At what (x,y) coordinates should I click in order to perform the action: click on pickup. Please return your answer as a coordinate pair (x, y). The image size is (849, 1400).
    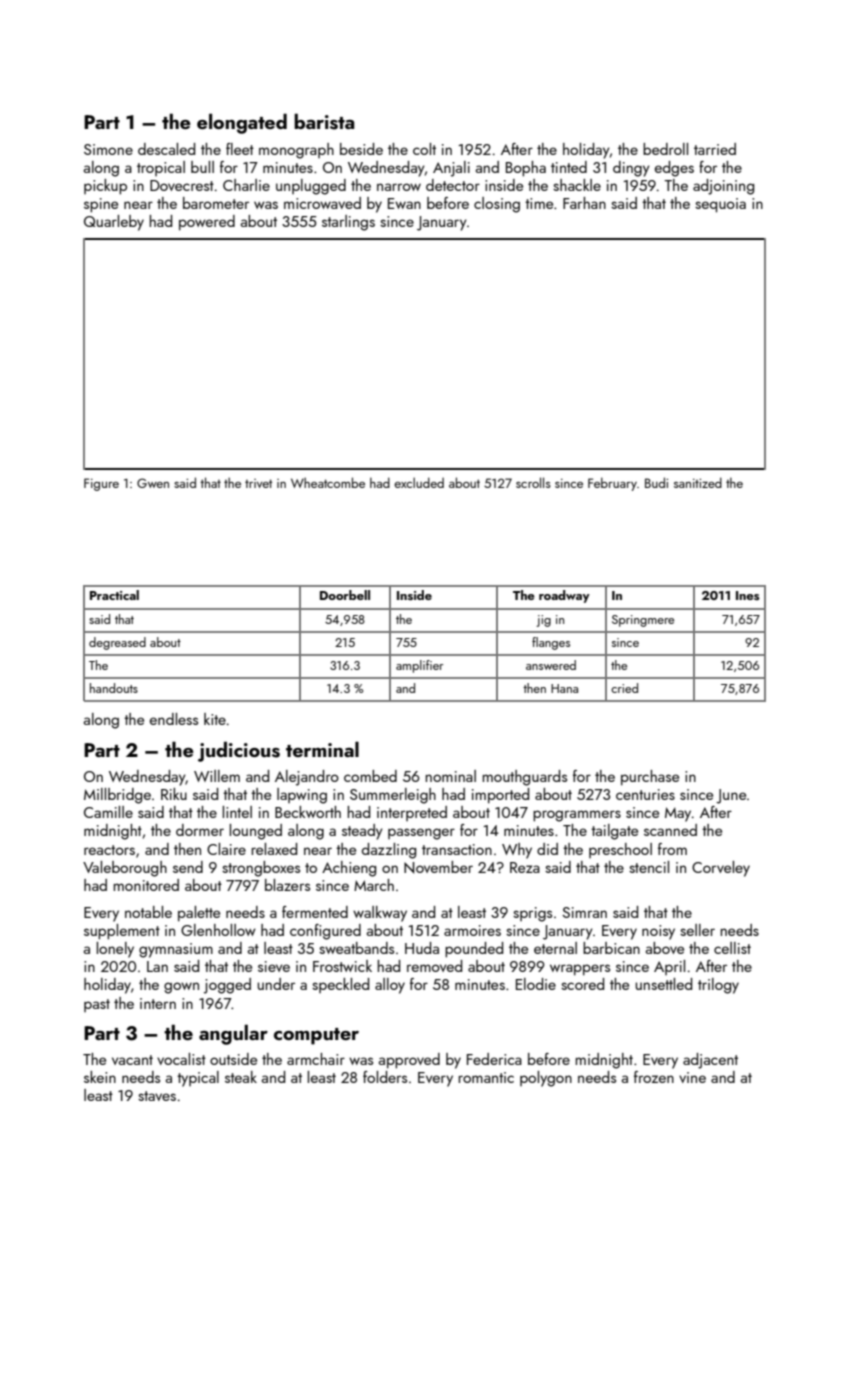
    Looking at the image, I should click on (105, 187).
